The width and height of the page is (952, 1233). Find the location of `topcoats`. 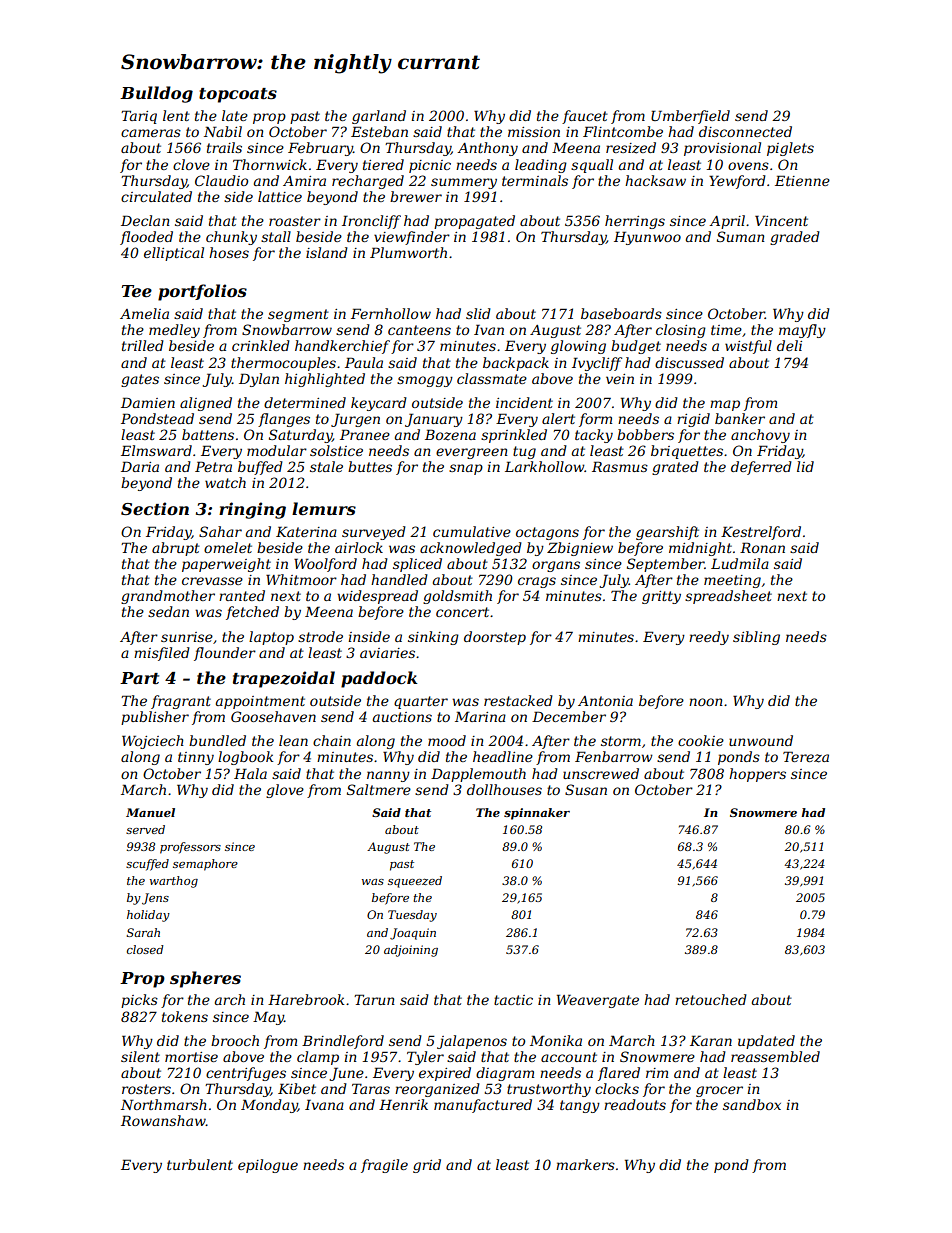

topcoats is located at coordinates (238, 95).
